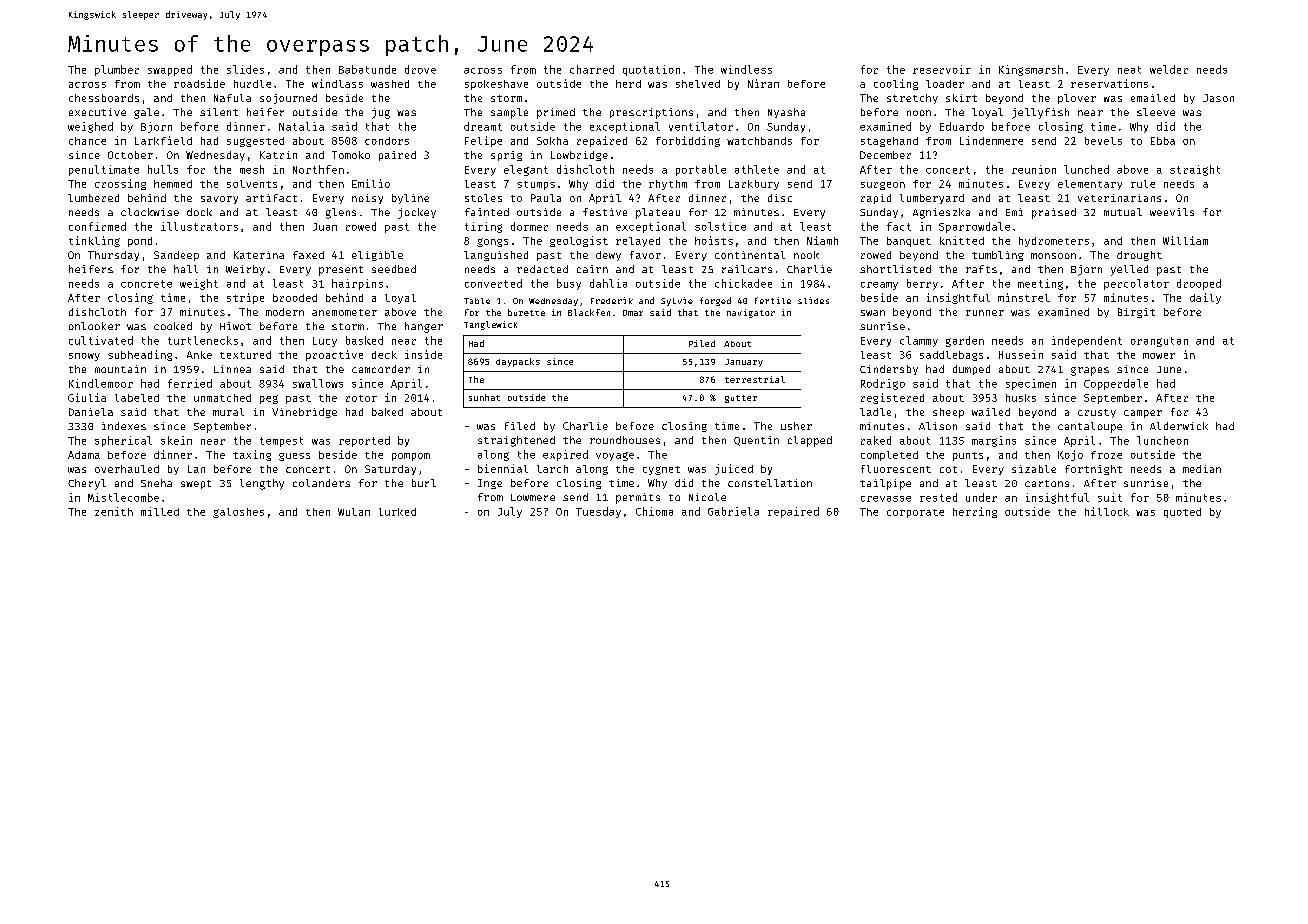  I want to click on reported, so click(364, 441).
